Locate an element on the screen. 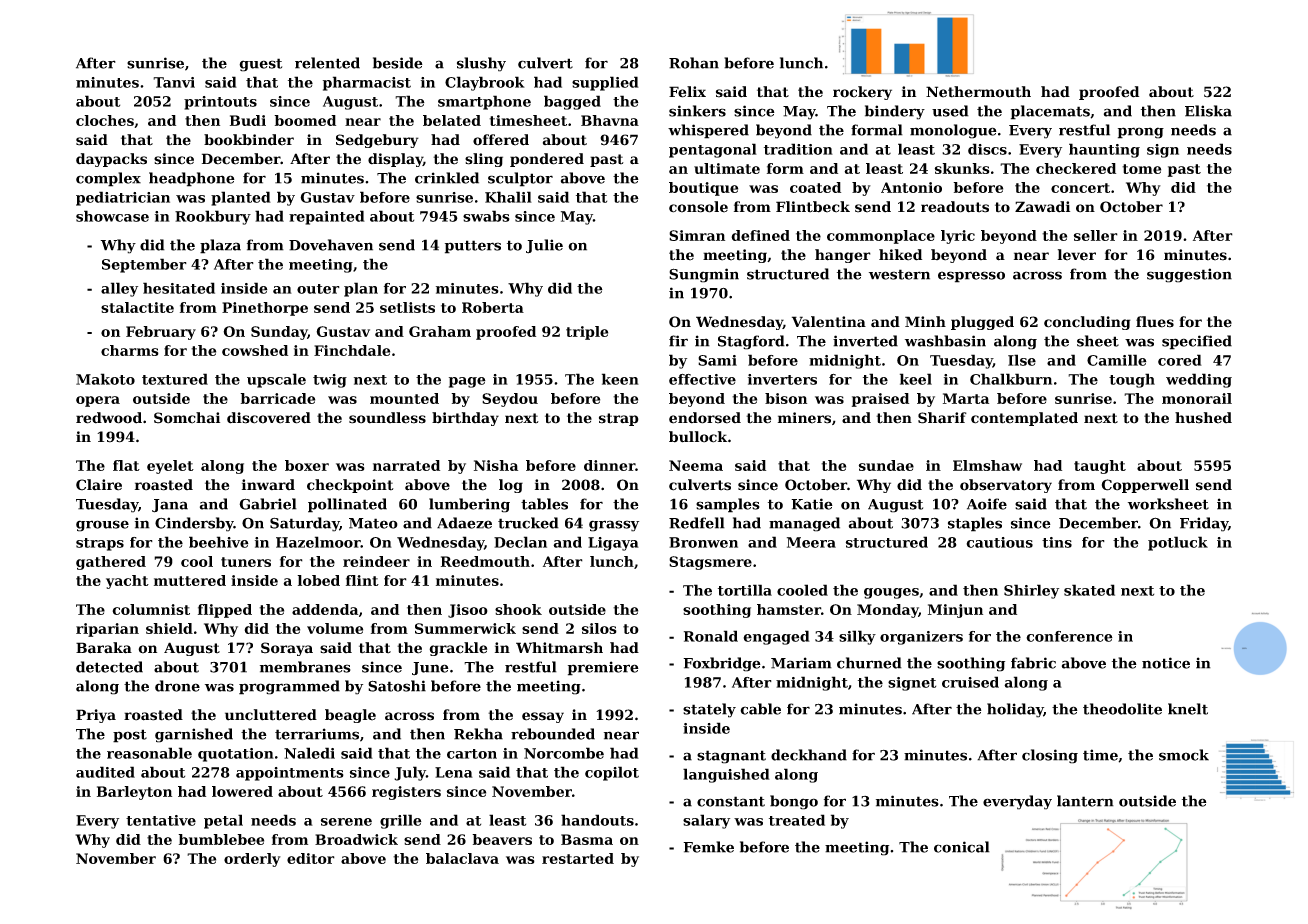 The image size is (1308, 924). Rohan is located at coordinates (694, 63).
